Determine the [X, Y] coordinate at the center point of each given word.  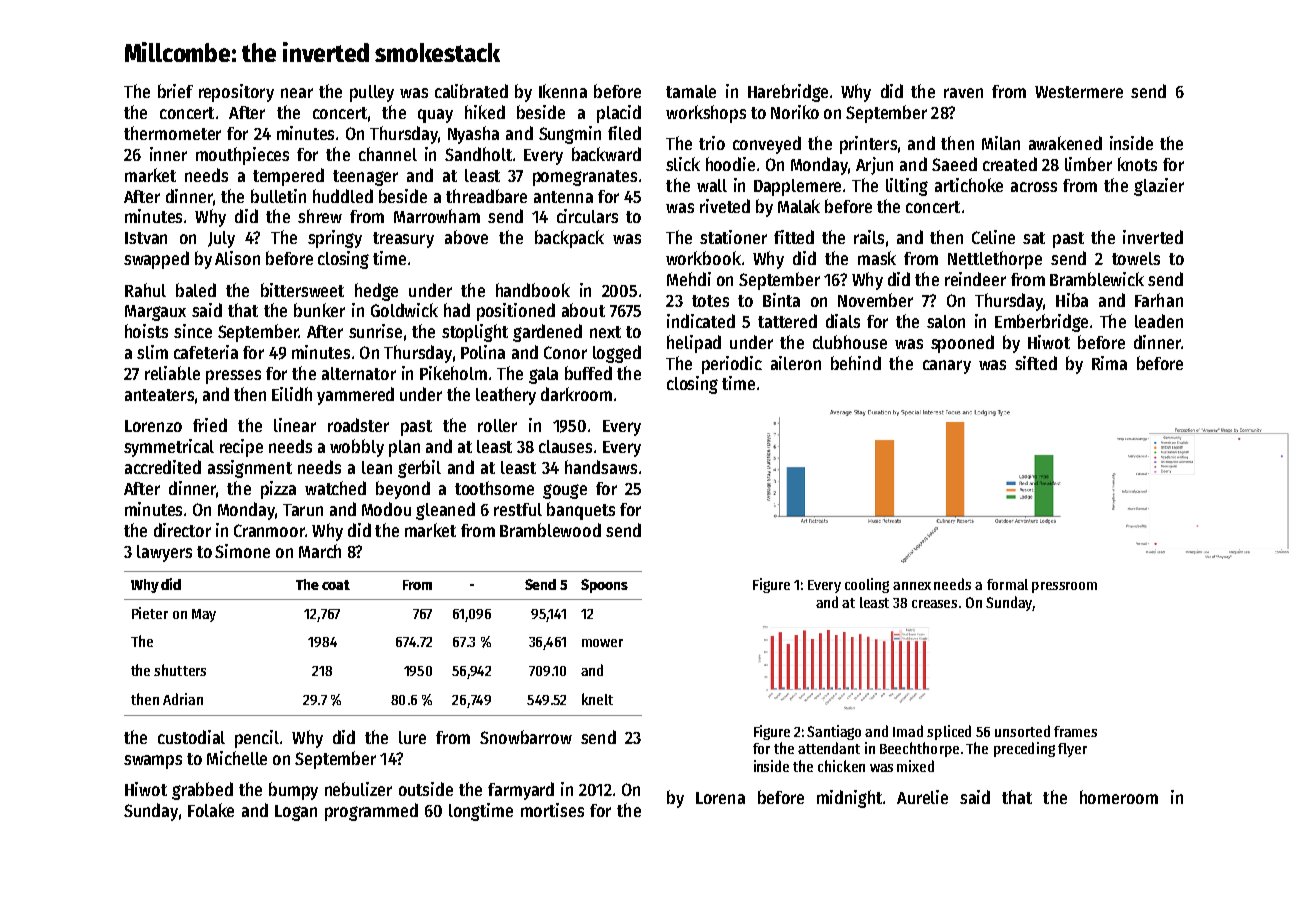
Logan [296, 813]
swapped [156, 260]
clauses [565, 446]
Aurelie [922, 797]
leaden [1159, 321]
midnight [849, 799]
